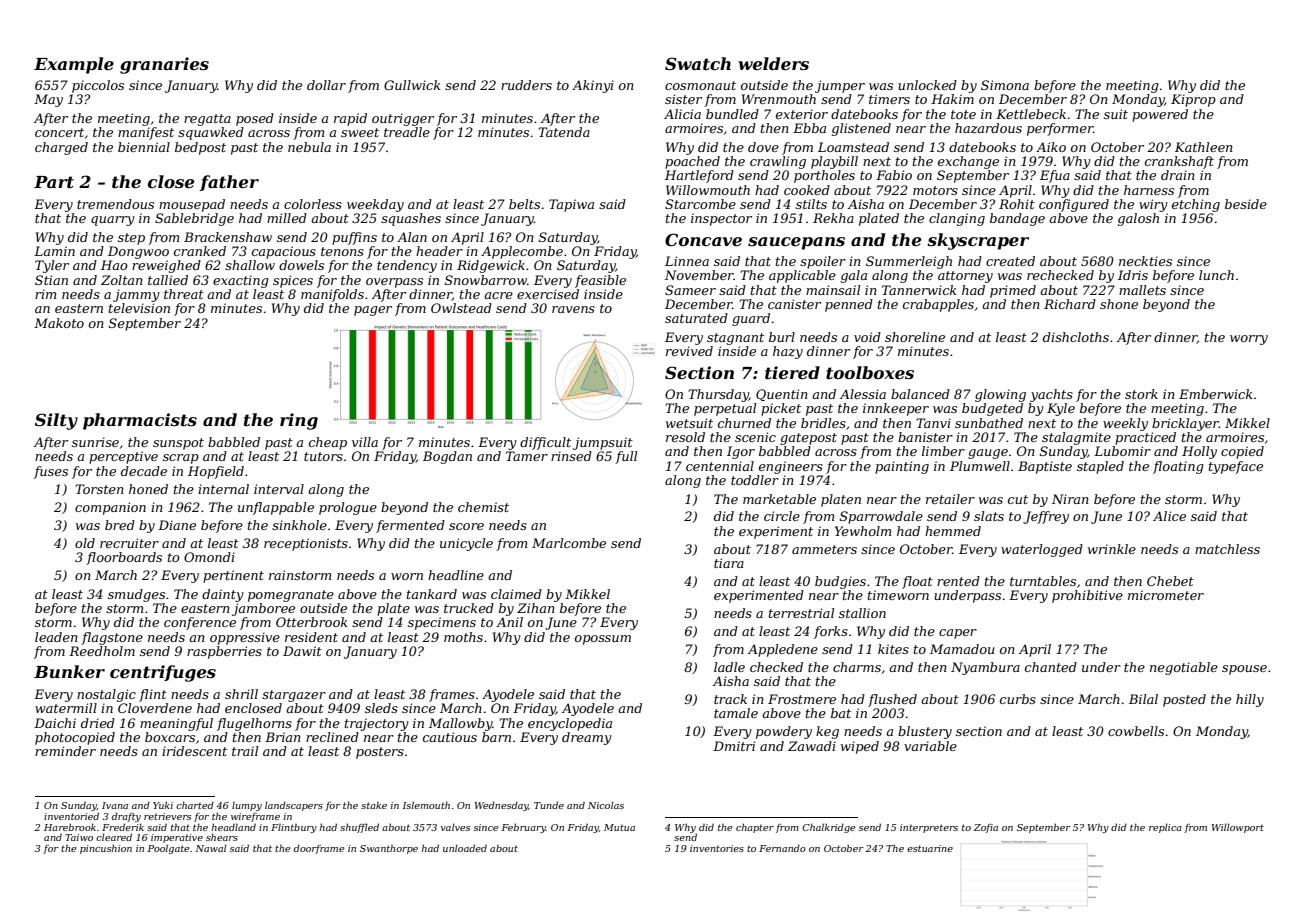 The height and width of the page is (924, 1308). Describe the element at coordinates (55, 723) in the page. I see `Daichi` at that location.
